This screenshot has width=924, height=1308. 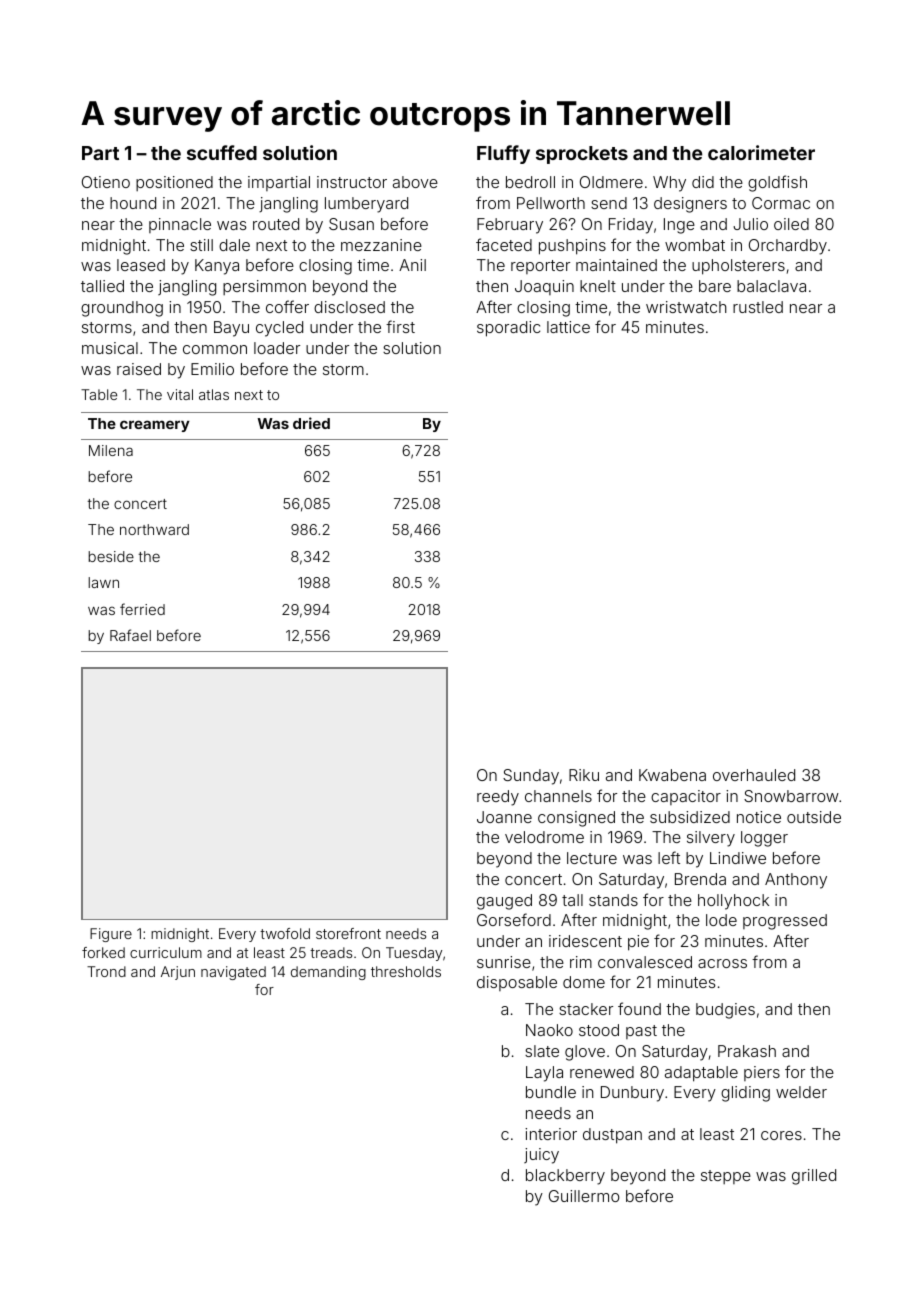 I want to click on juicy, so click(x=541, y=1156).
